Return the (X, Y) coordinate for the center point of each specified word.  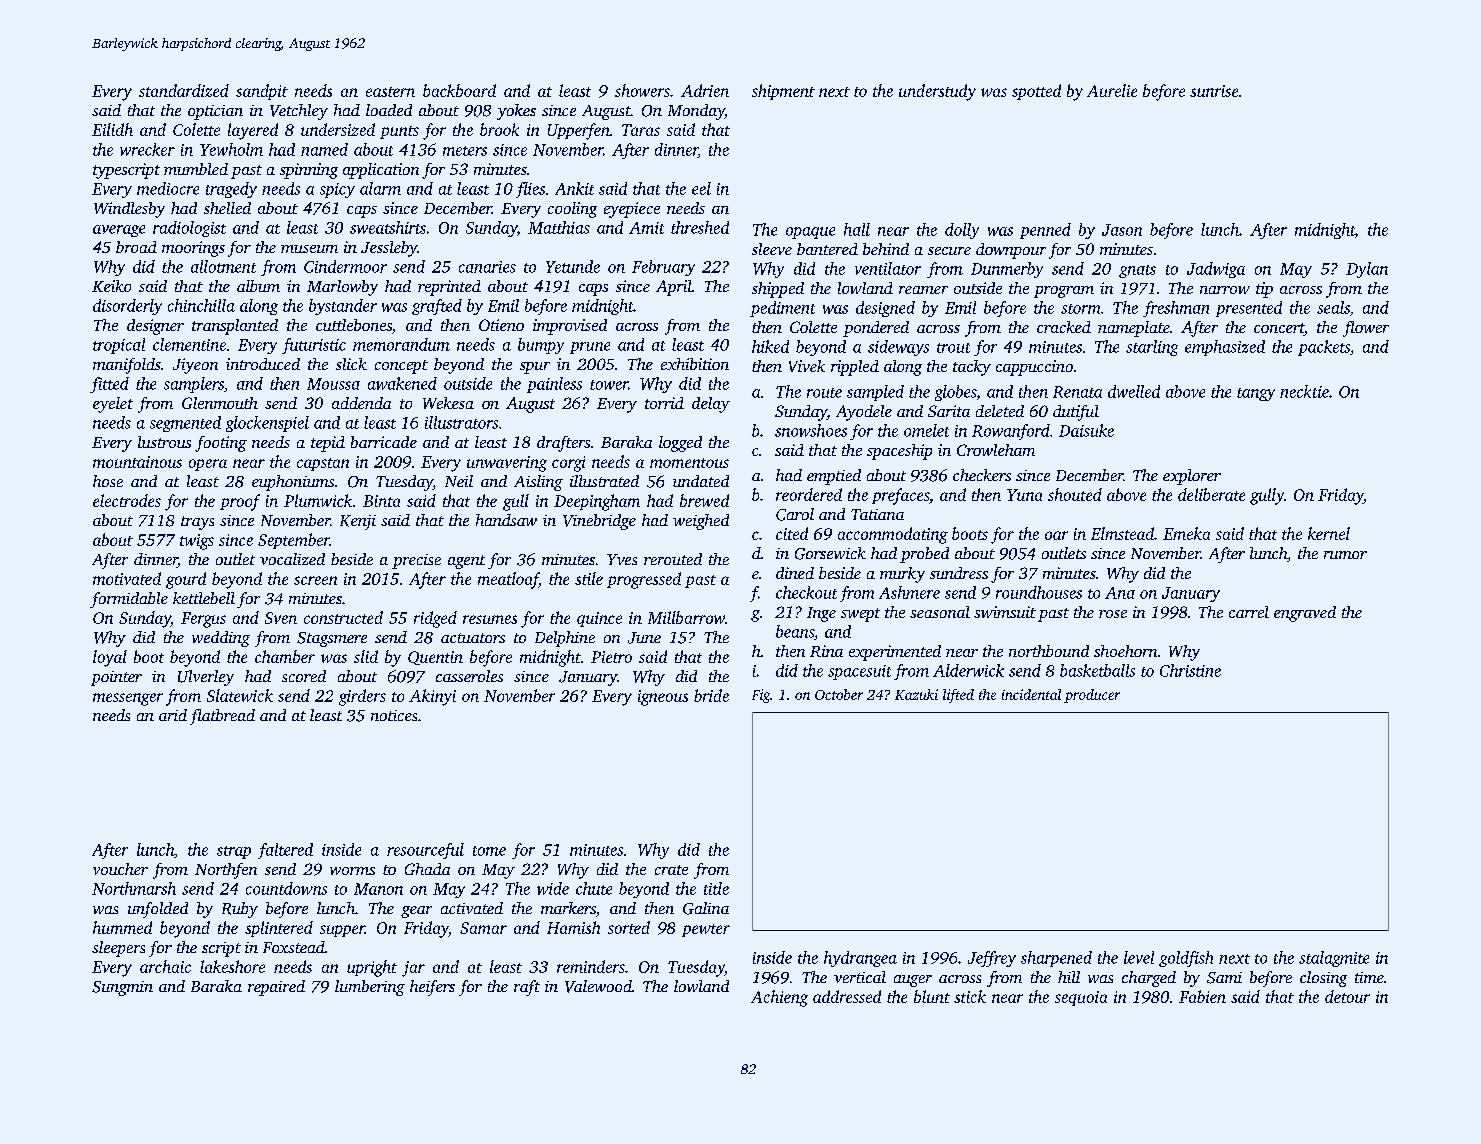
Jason (1122, 230)
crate (671, 870)
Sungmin (122, 988)
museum (309, 249)
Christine (1190, 670)
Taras (641, 130)
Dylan (1367, 270)
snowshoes (811, 430)
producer (1092, 696)
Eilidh (112, 129)
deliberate (1211, 494)
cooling (572, 210)
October (839, 694)
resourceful (425, 851)
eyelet (113, 405)
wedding (221, 639)
